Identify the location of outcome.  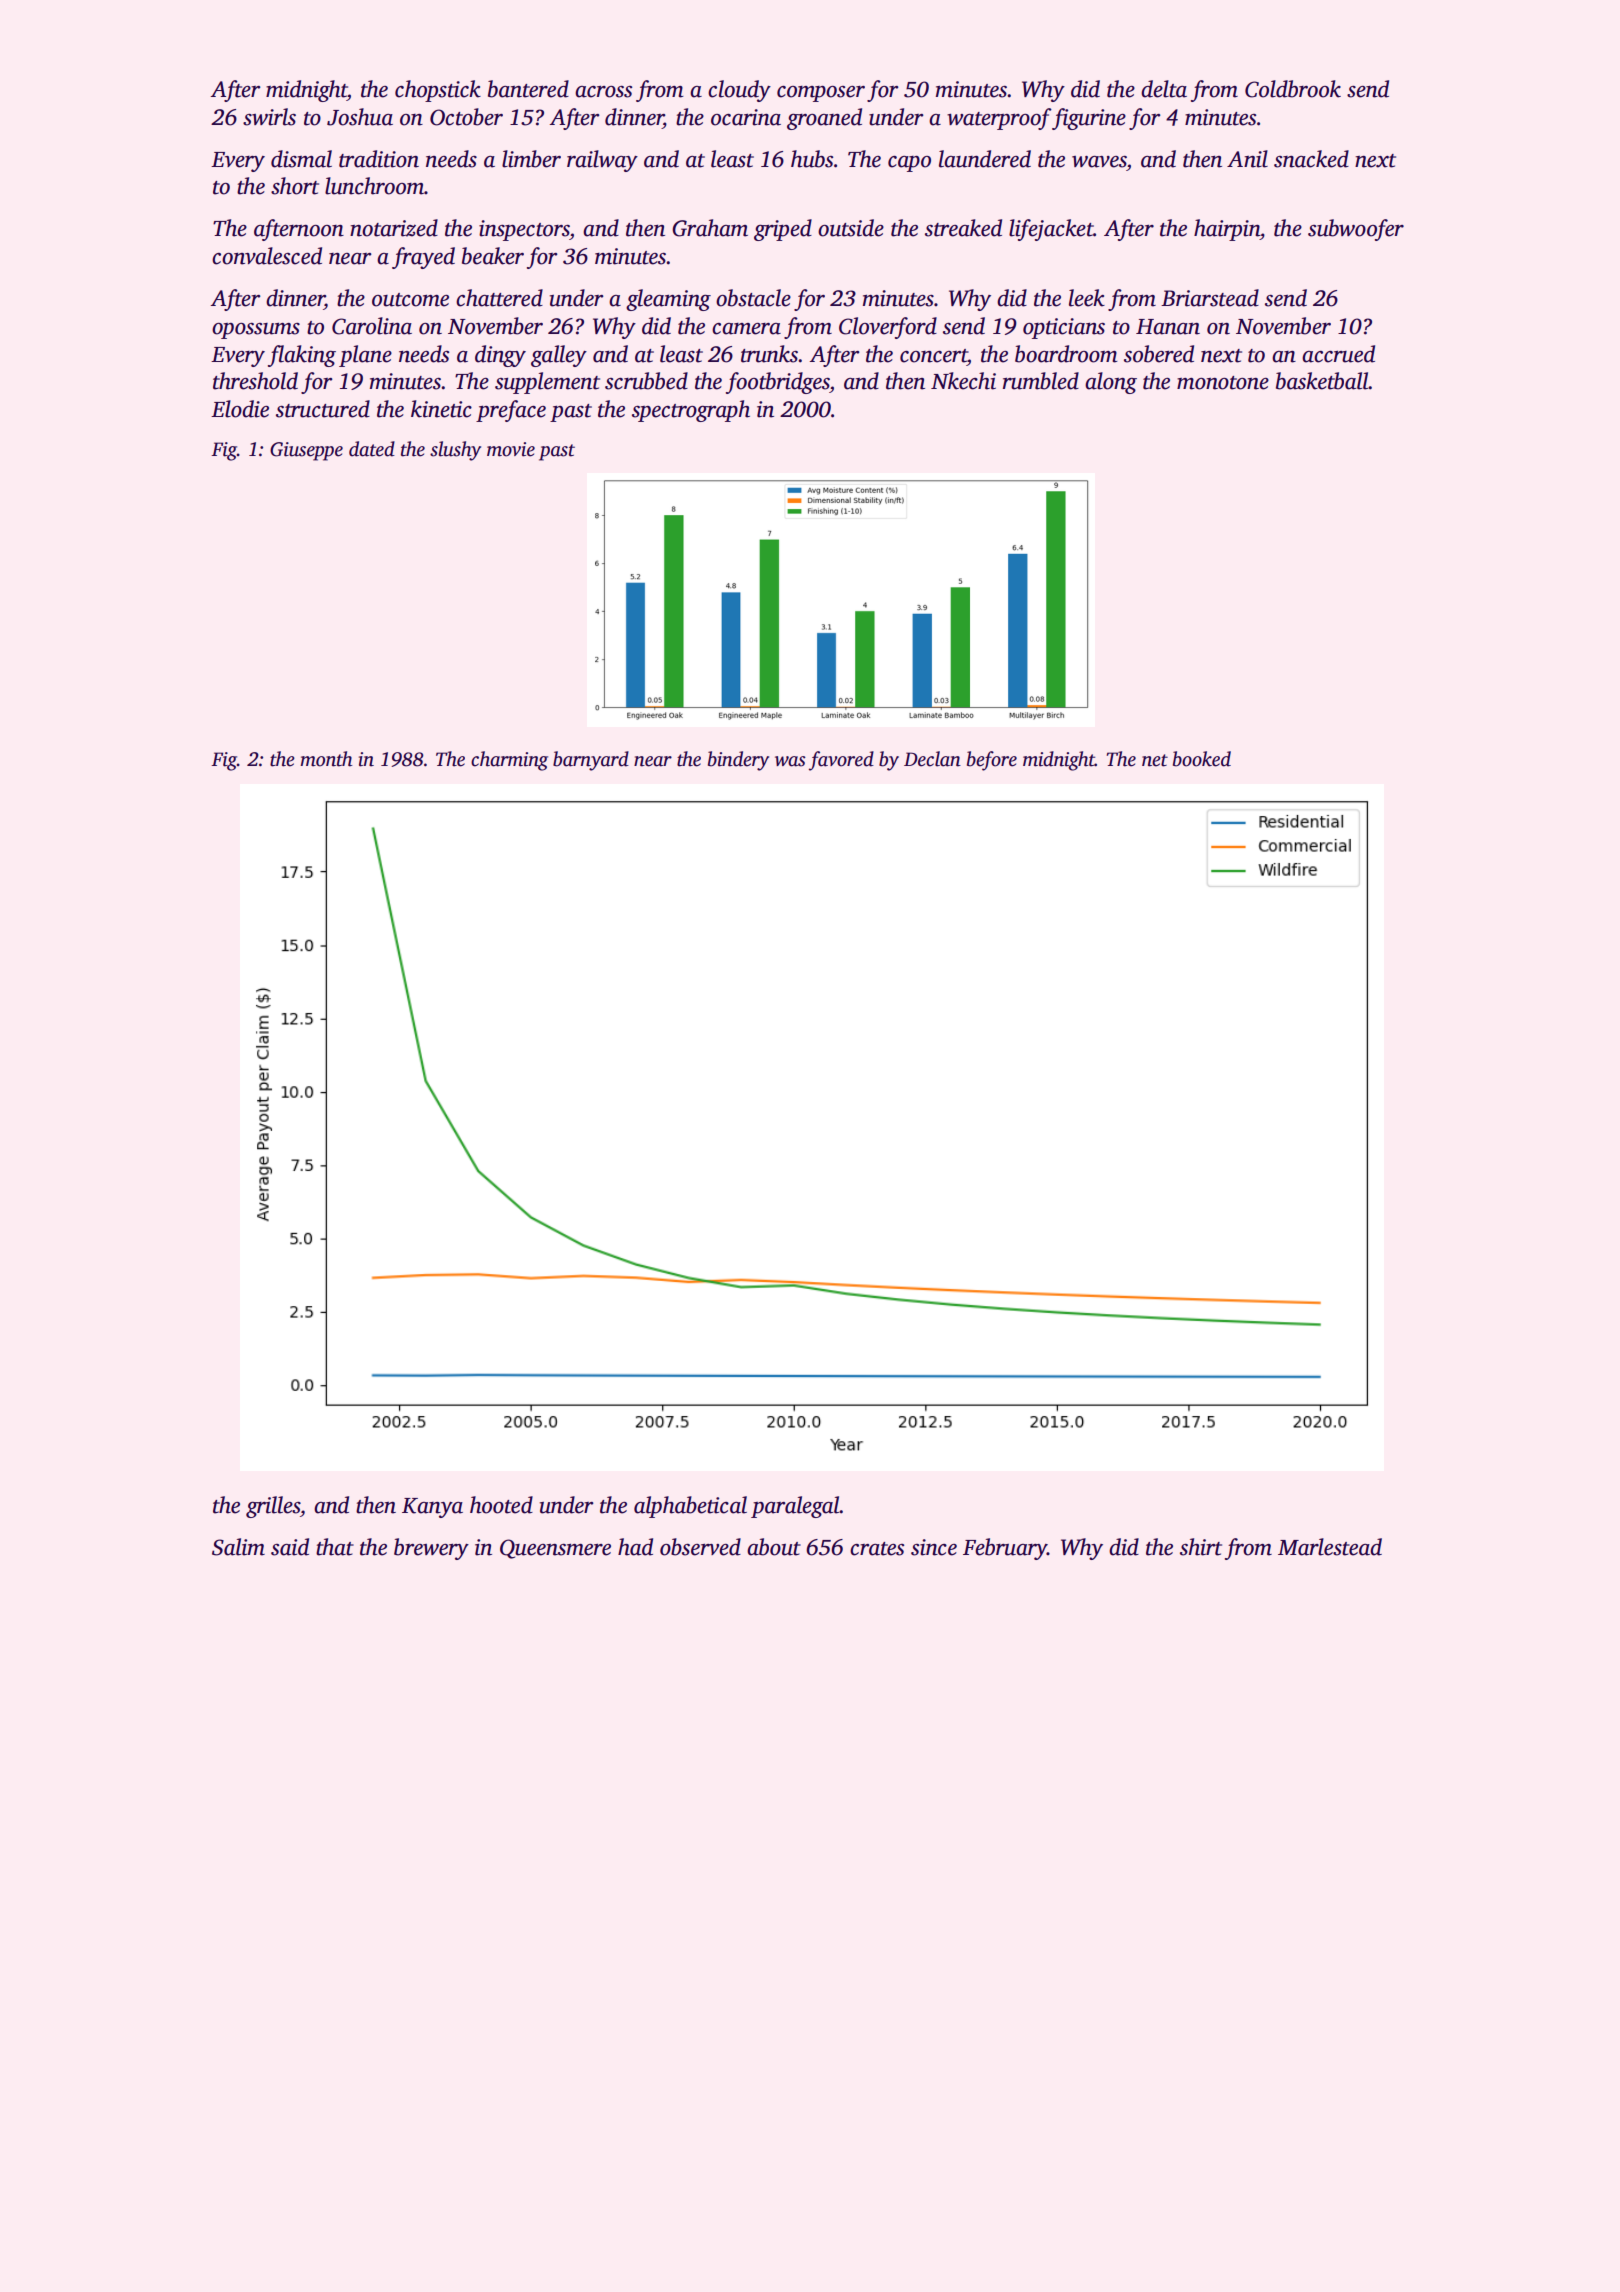
(410, 300).
